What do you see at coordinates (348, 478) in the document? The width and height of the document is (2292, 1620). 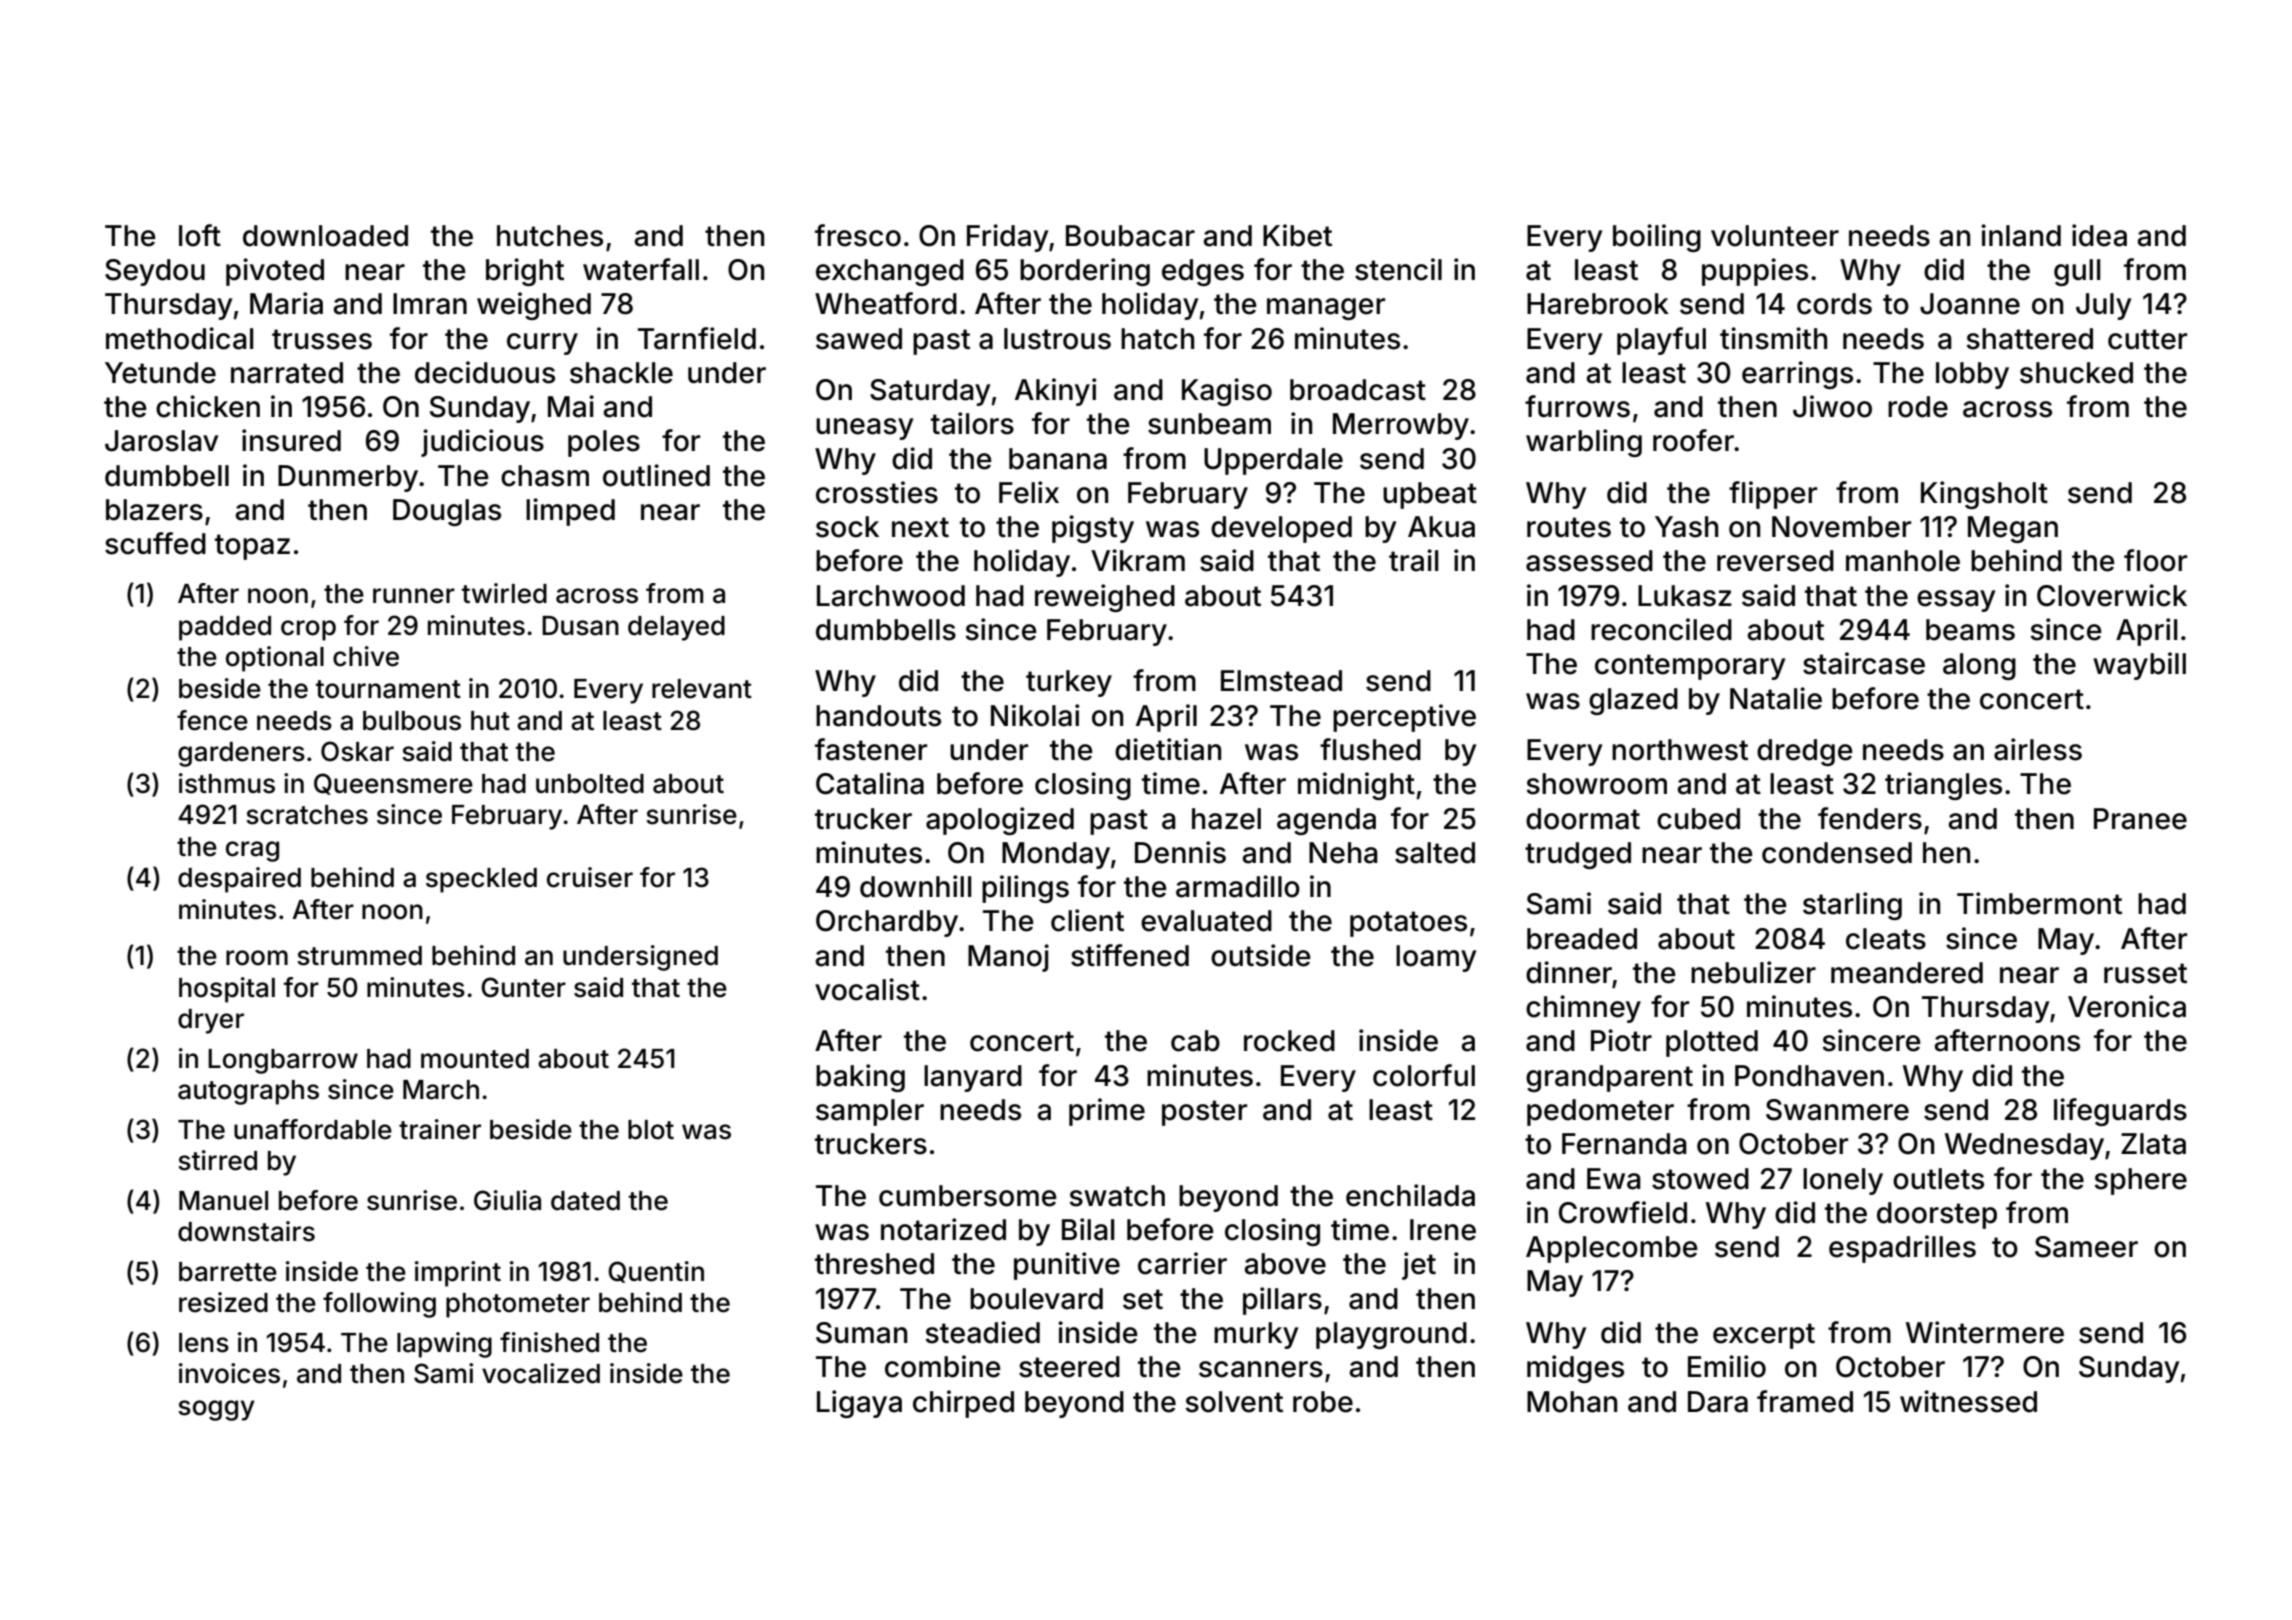 I see `Dunmerby` at bounding box center [348, 478].
